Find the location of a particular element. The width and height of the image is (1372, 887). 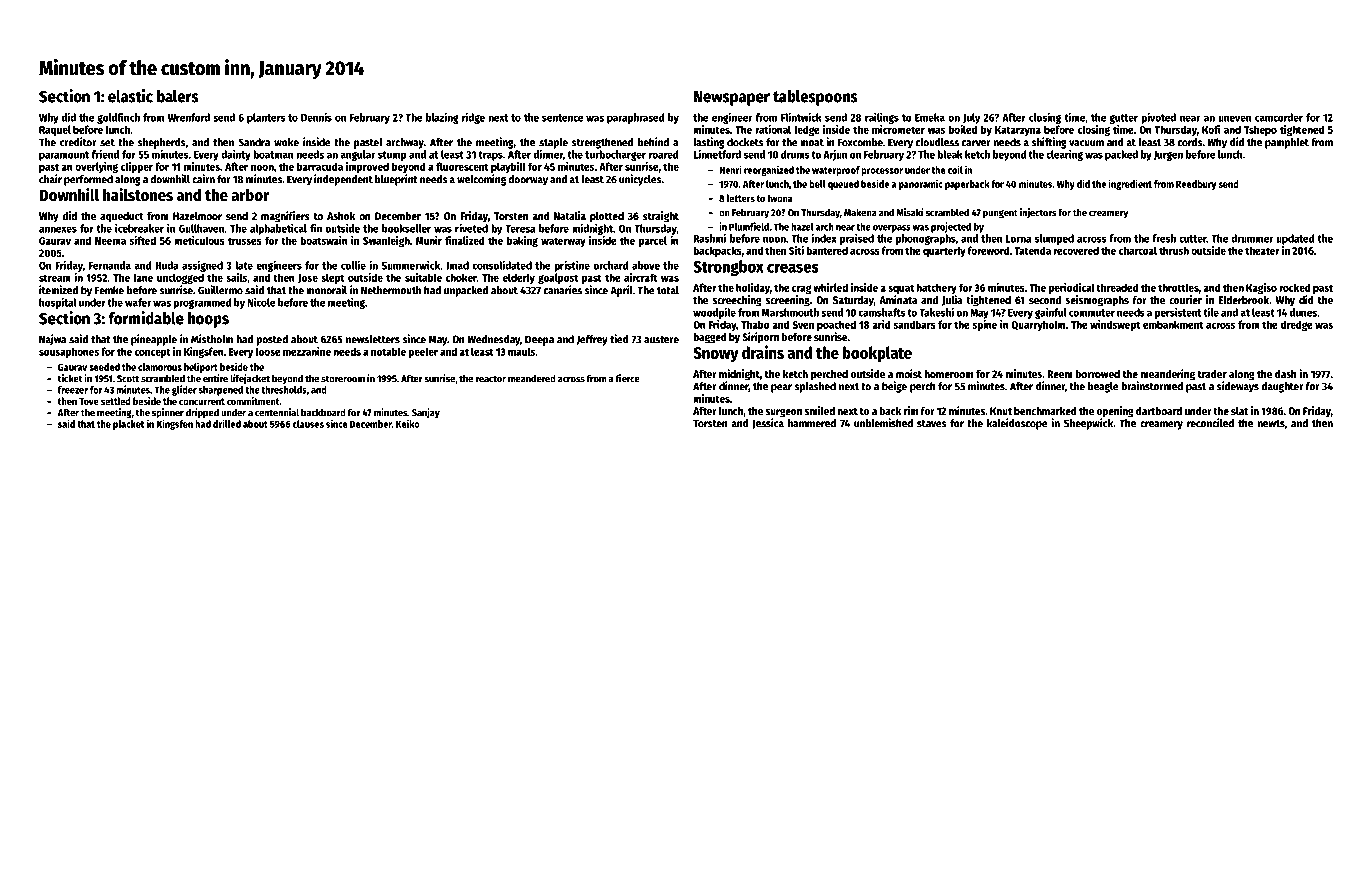

camcorder is located at coordinates (1279, 117).
